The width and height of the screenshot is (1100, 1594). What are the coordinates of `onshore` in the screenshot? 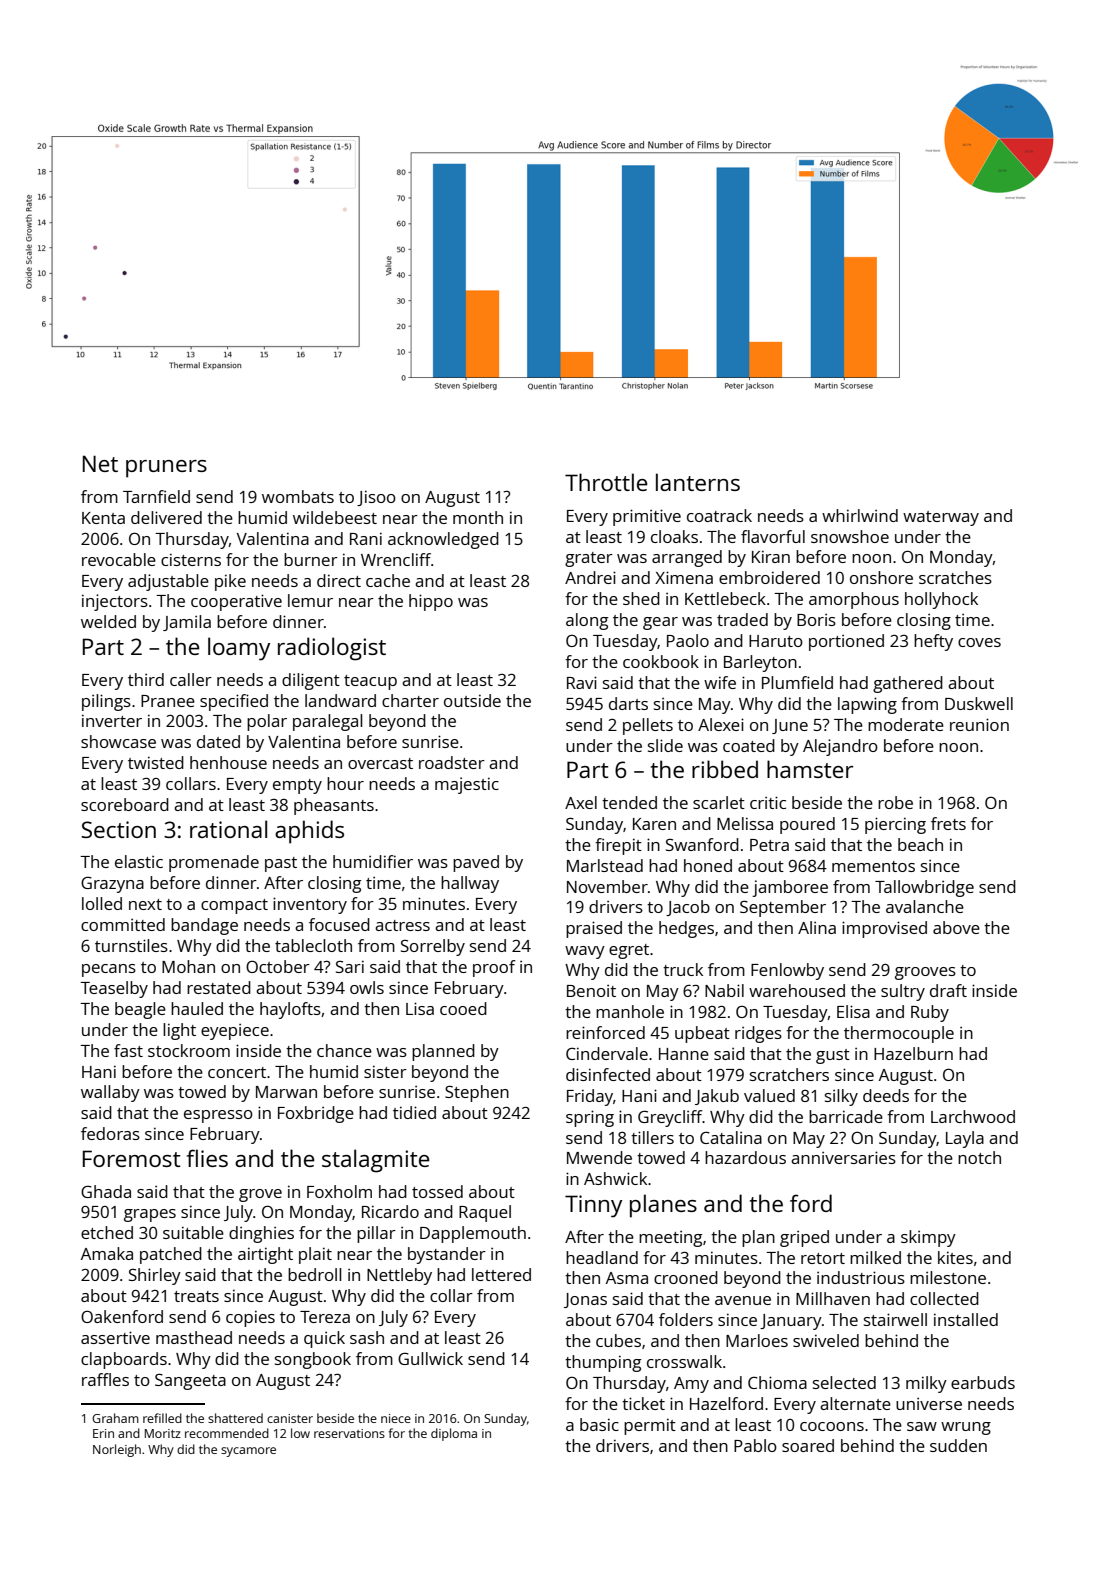 It's located at (881, 577).
